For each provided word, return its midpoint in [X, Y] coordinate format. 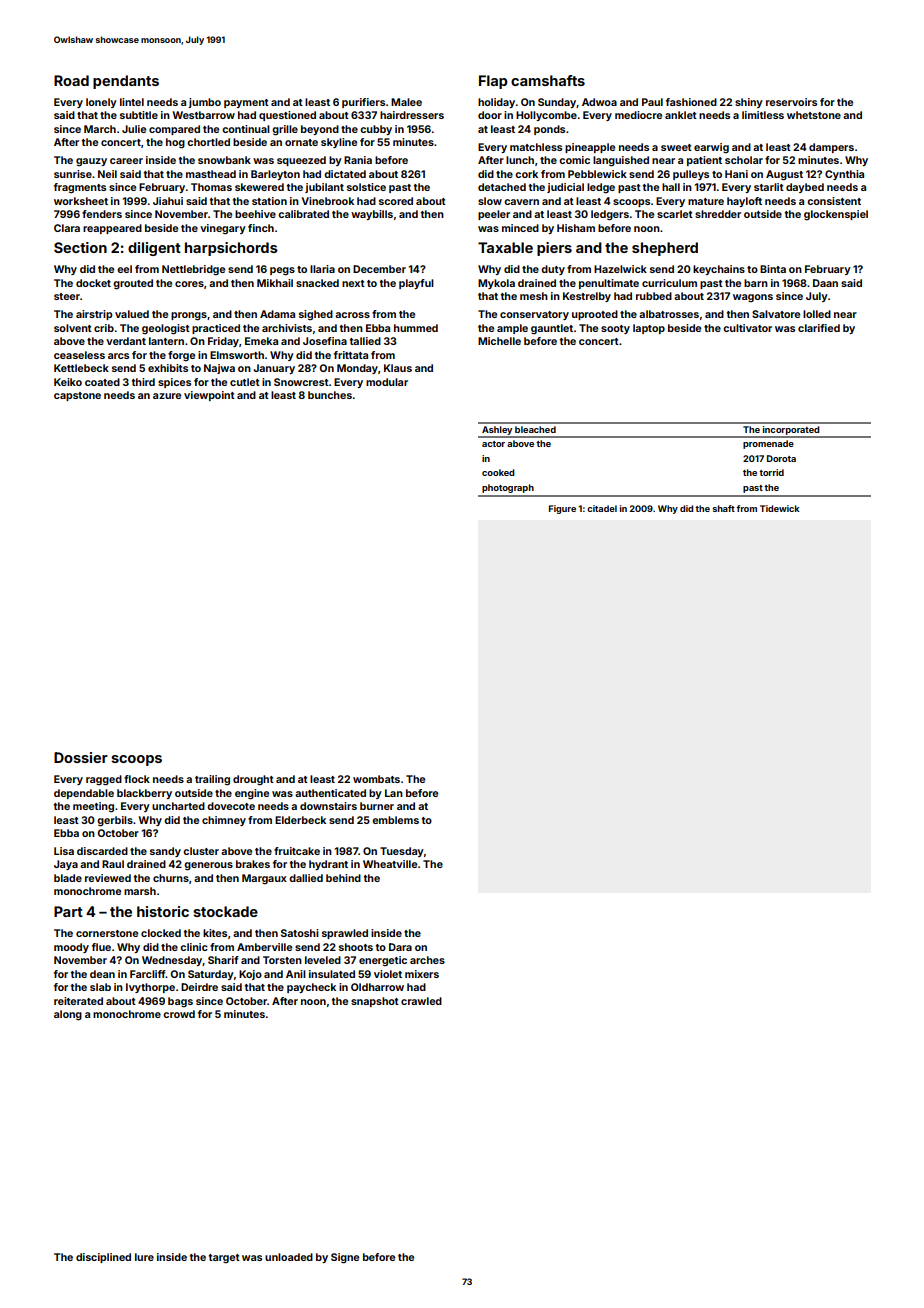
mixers [422, 974]
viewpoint [209, 396]
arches [427, 960]
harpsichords [231, 249]
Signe [345, 1258]
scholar [744, 160]
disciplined [103, 1258]
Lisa [64, 851]
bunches [330, 395]
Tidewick [780, 508]
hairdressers [412, 115]
